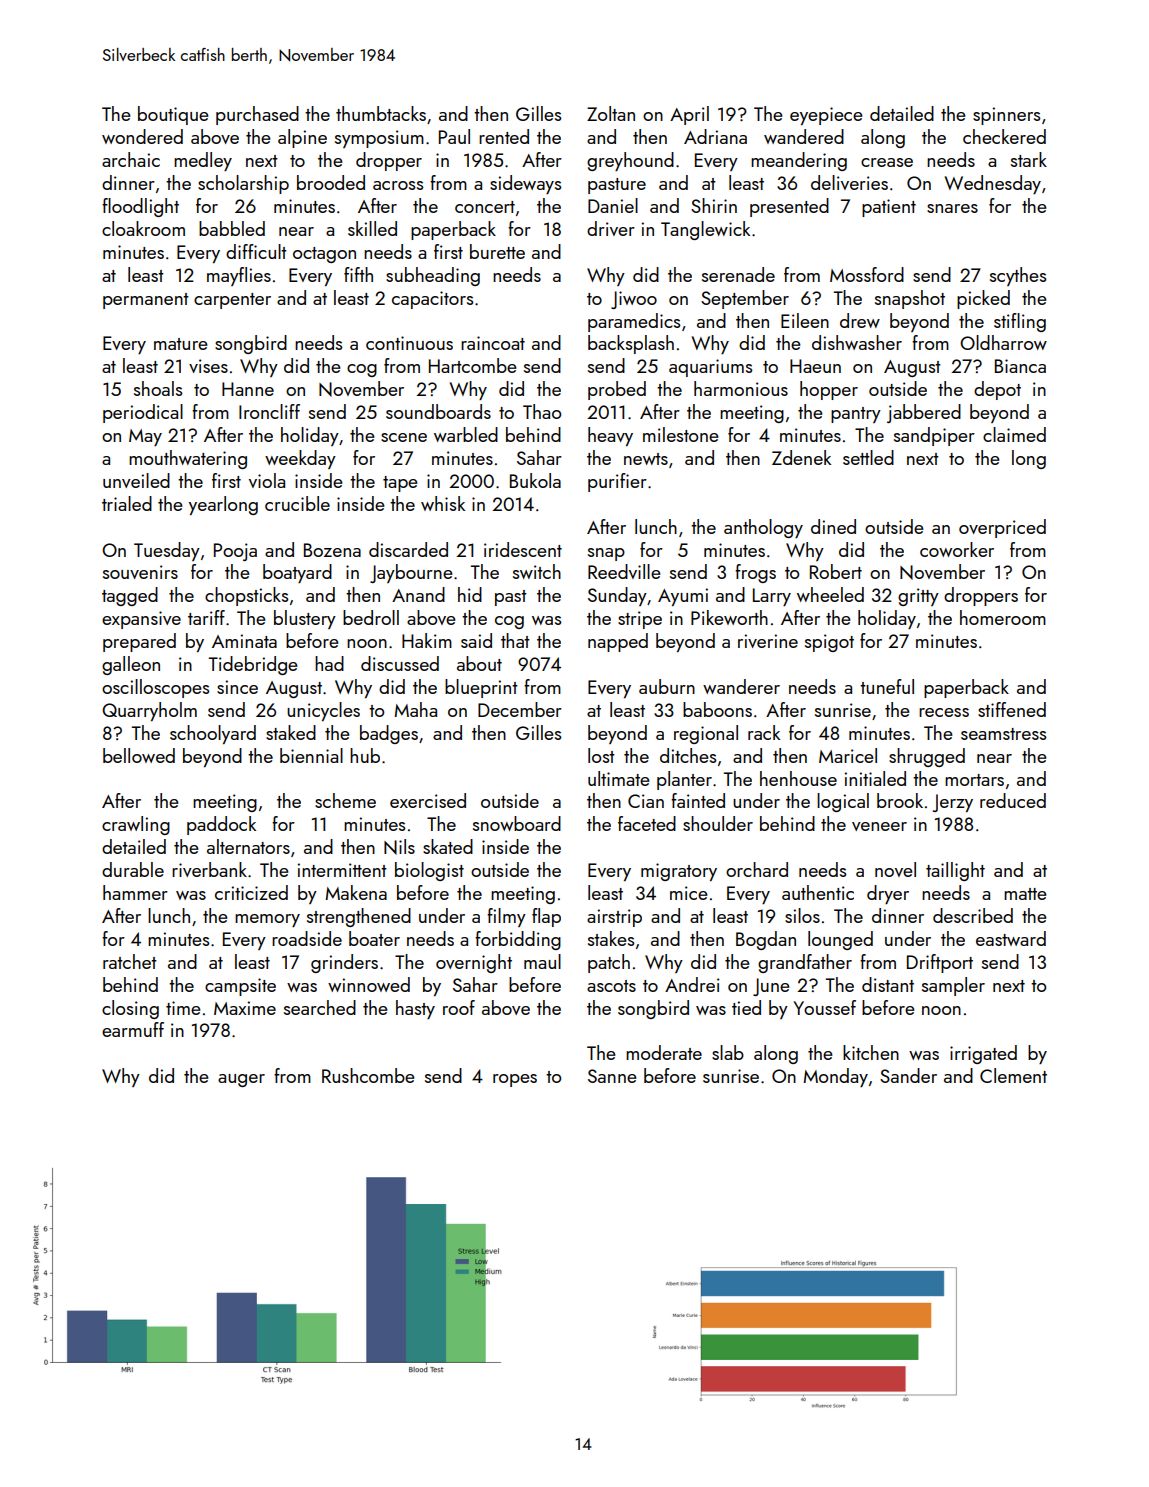 Image resolution: width=1149 pixels, height=1487 pixels. I want to click on campsite, so click(240, 987).
